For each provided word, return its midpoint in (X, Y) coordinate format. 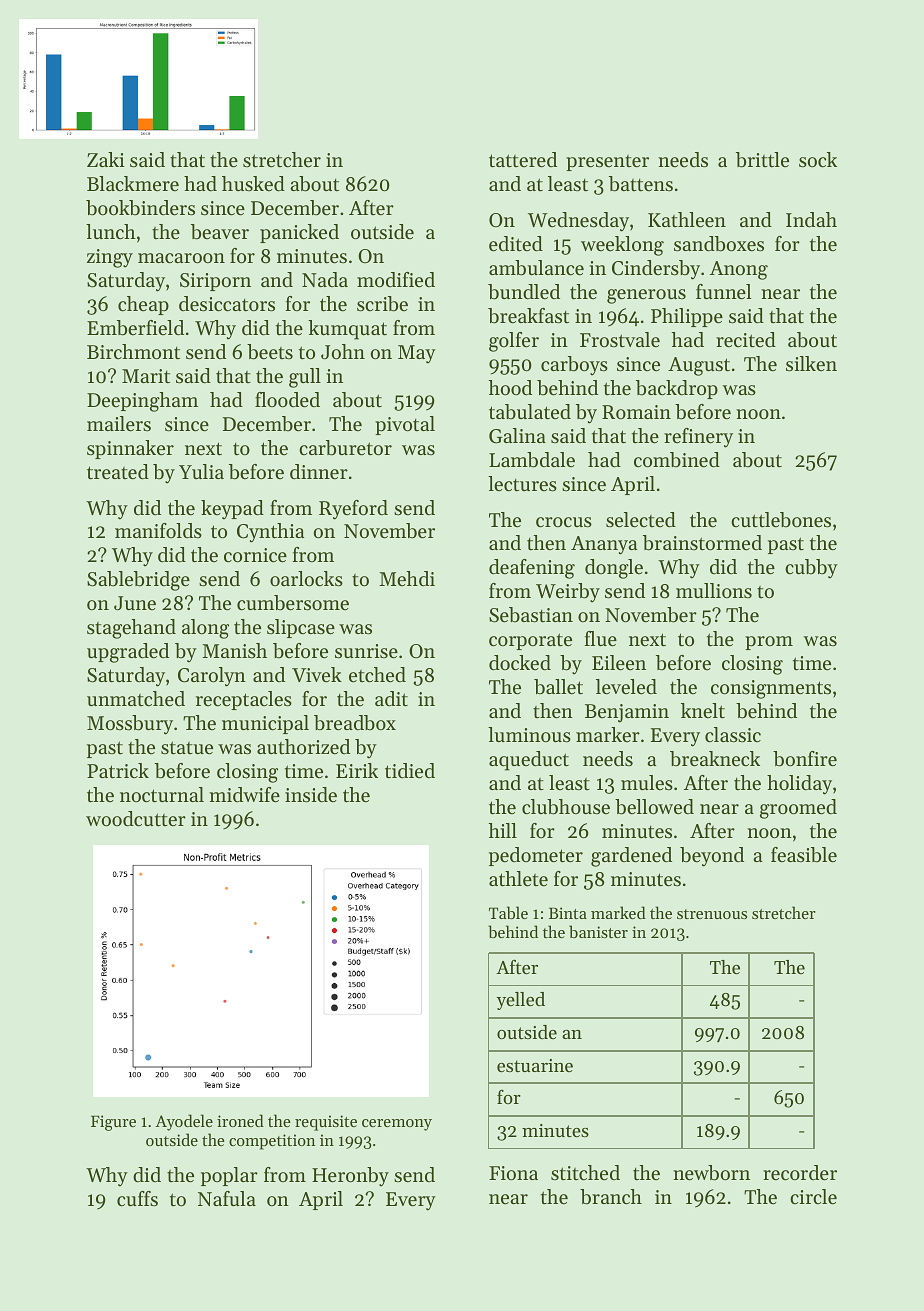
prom (769, 643)
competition (272, 1142)
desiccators (227, 304)
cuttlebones (781, 520)
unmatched (136, 699)
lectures (522, 484)
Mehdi (407, 579)
